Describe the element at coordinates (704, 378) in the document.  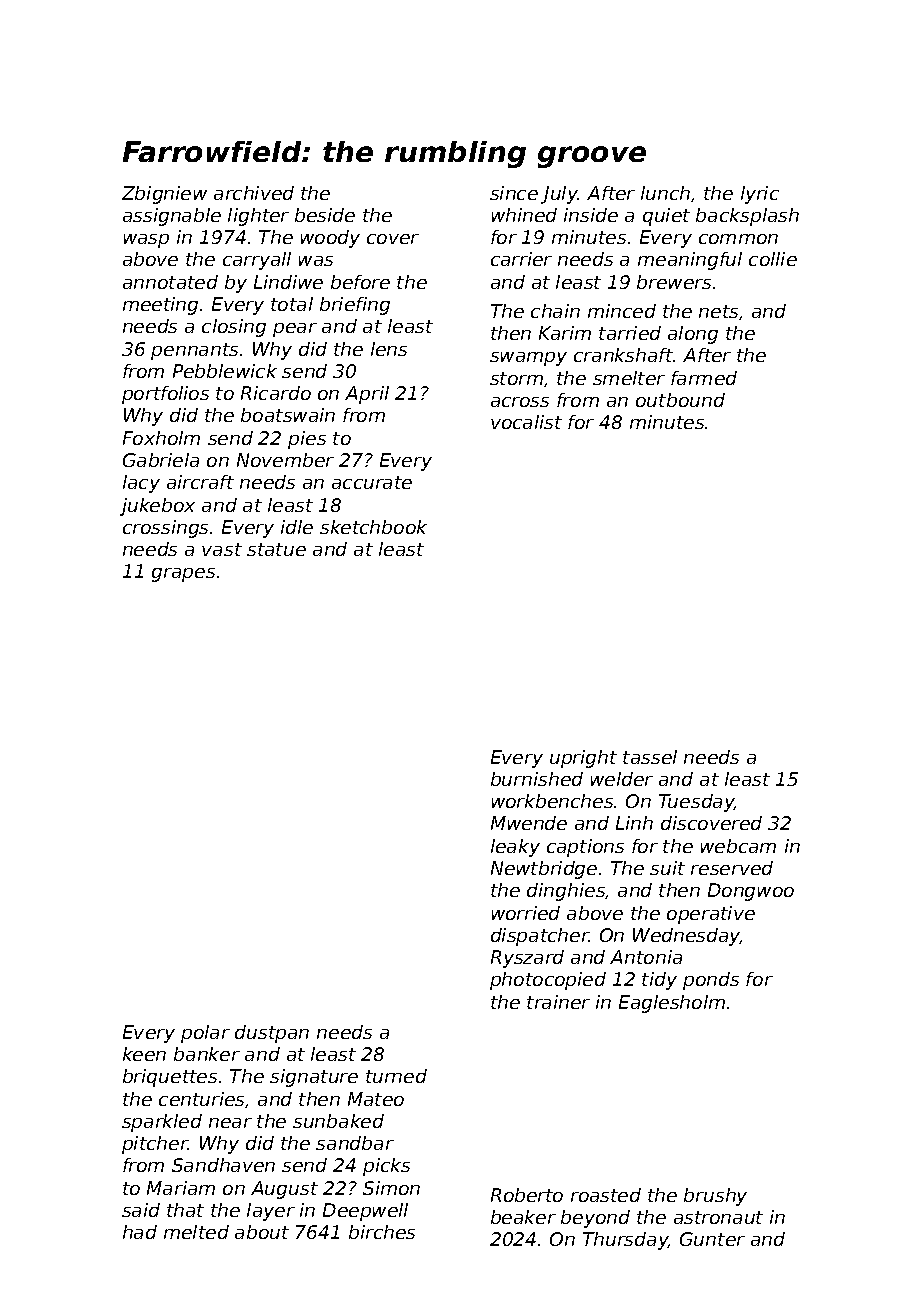
I see `farmed` at that location.
